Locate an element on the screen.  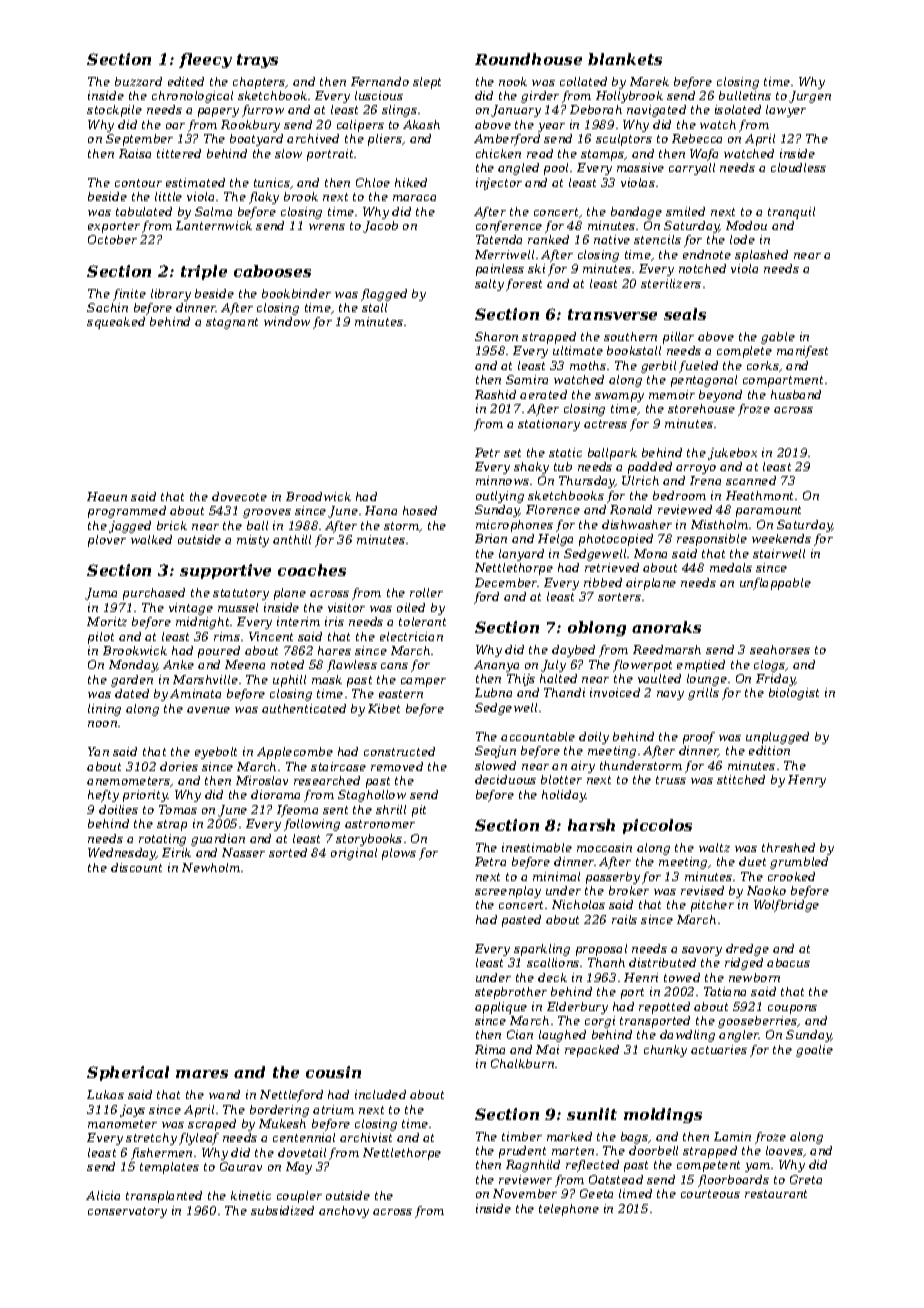
Haeun is located at coordinates (107, 496).
